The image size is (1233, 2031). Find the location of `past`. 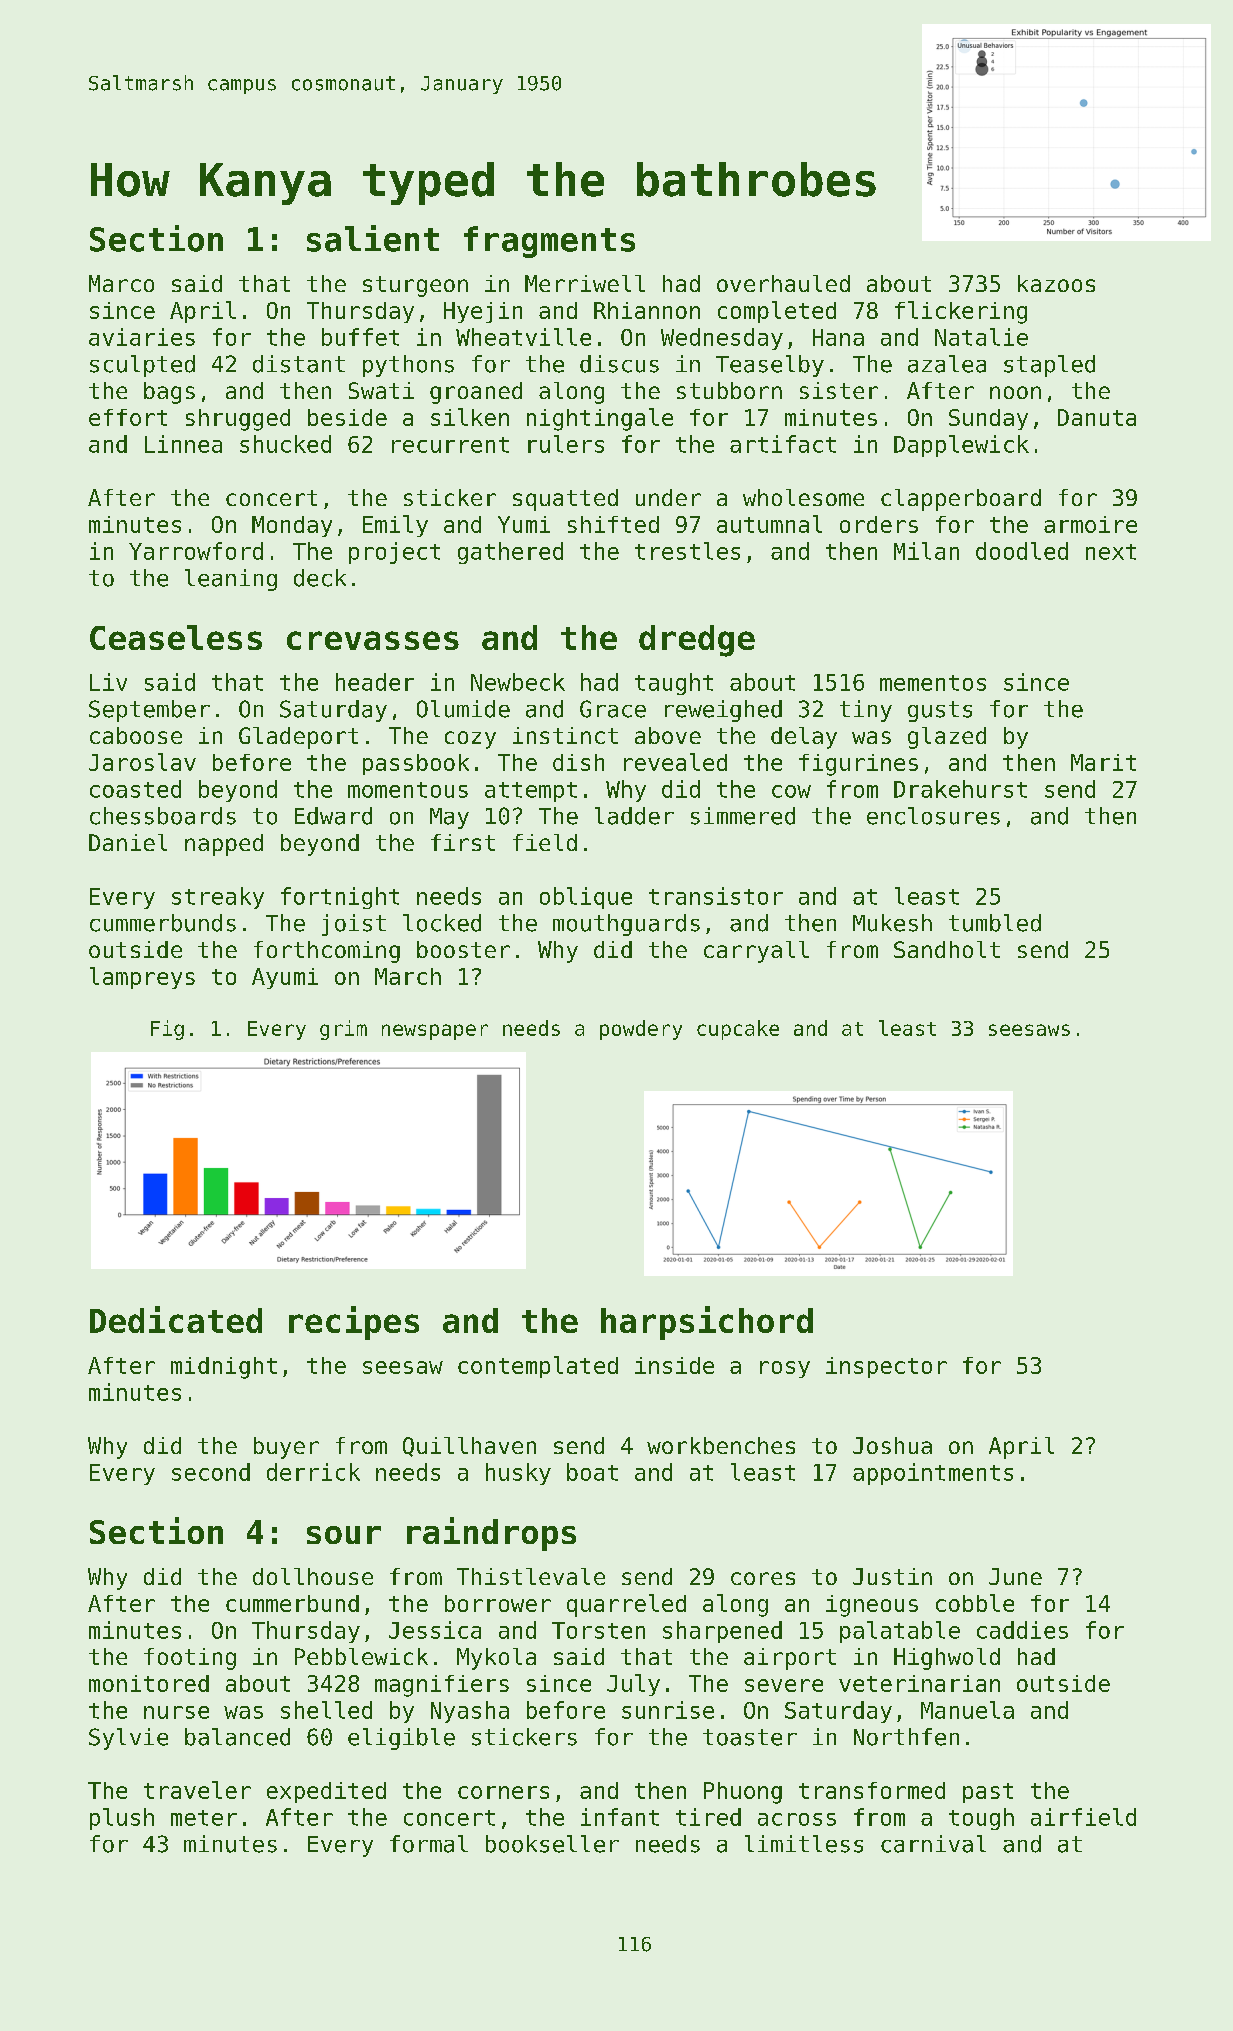

past is located at coordinates (988, 1793).
